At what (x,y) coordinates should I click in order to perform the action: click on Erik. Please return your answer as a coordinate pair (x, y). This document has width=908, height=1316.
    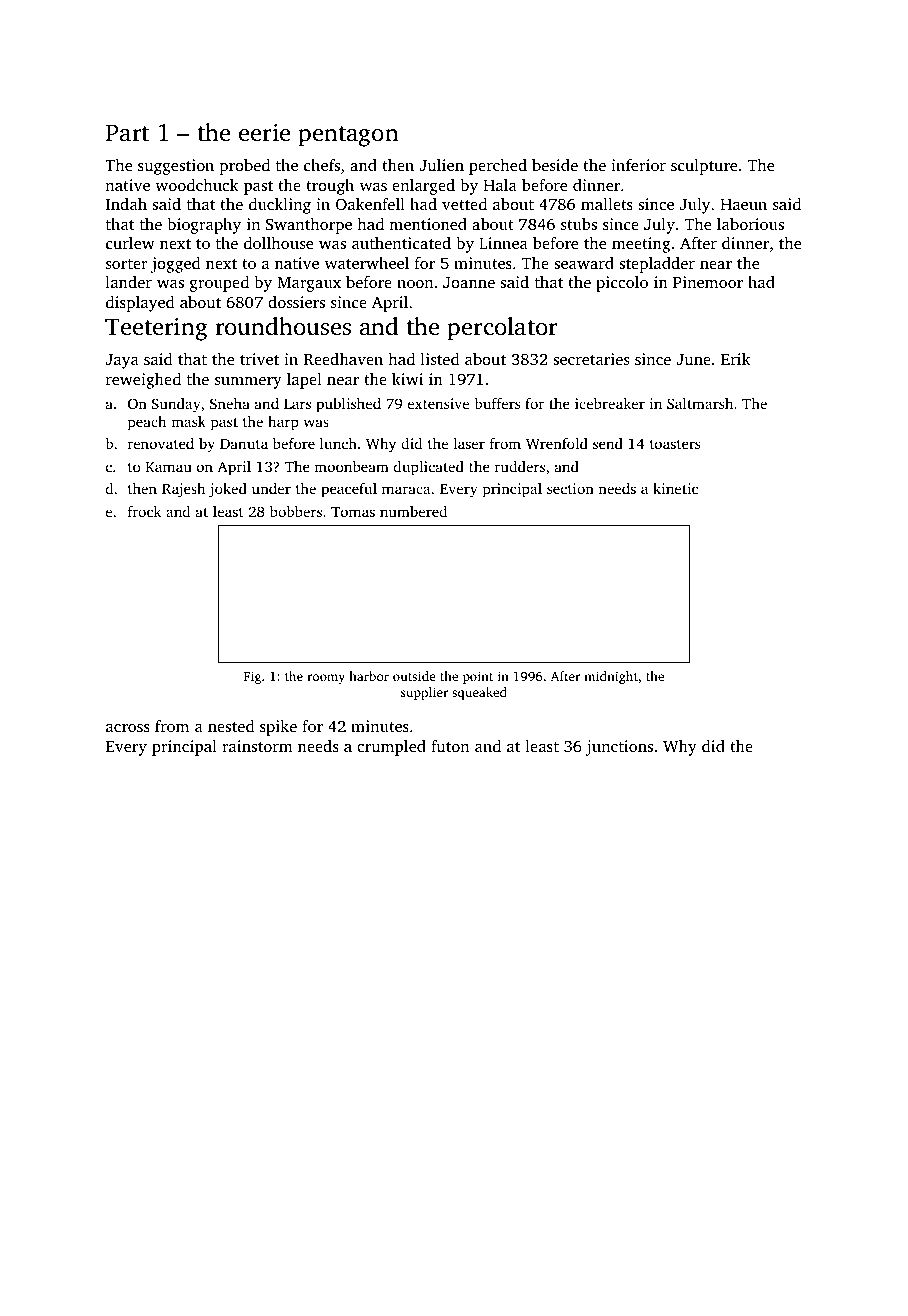
    Looking at the image, I should click on (736, 359).
